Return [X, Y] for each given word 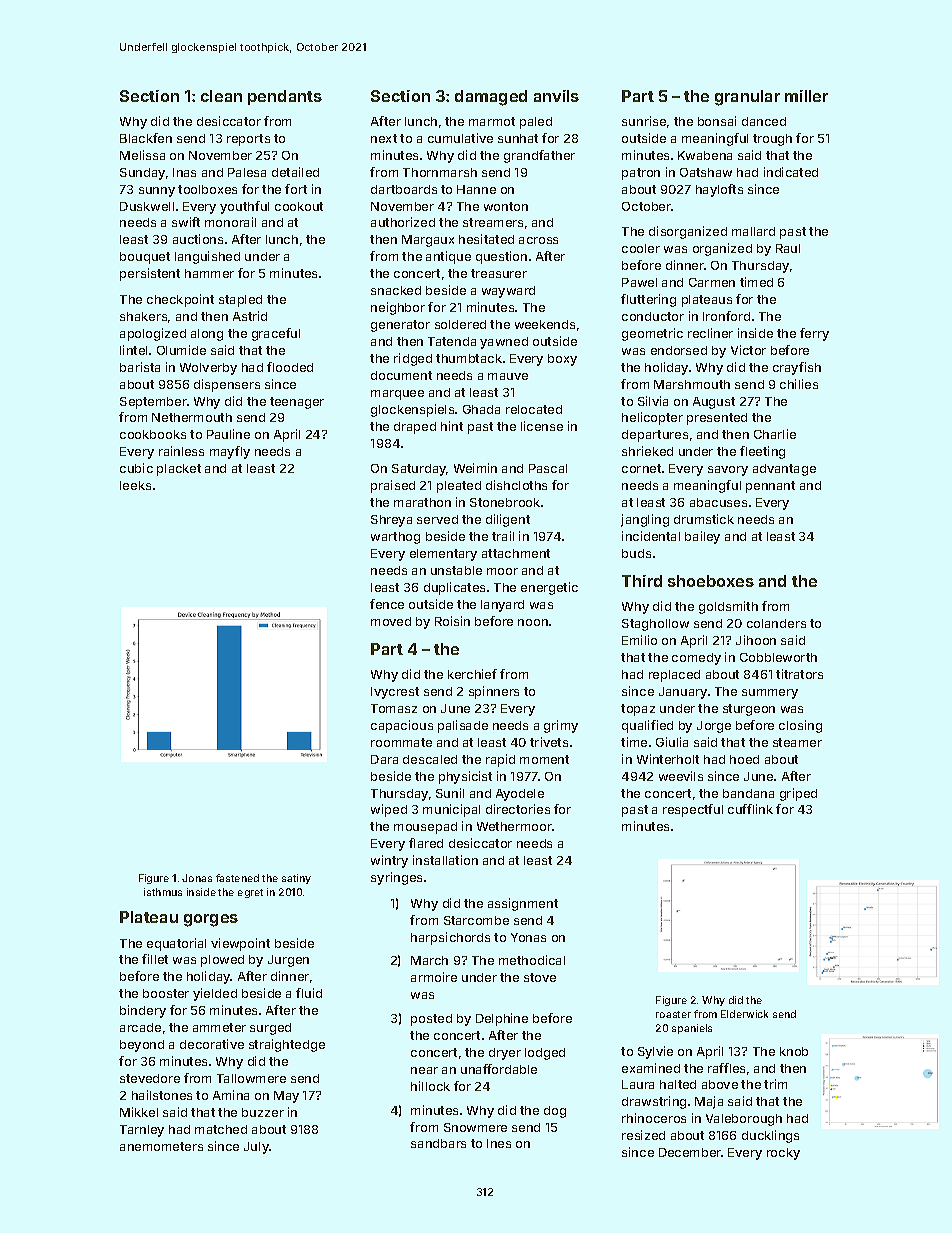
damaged [491, 98]
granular [747, 98]
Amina [231, 1095]
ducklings [770, 1136]
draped [415, 428]
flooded [290, 367]
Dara [384, 759]
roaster [673, 1014]
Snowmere [475, 1127]
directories [518, 809]
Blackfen [146, 138]
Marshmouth [692, 384]
